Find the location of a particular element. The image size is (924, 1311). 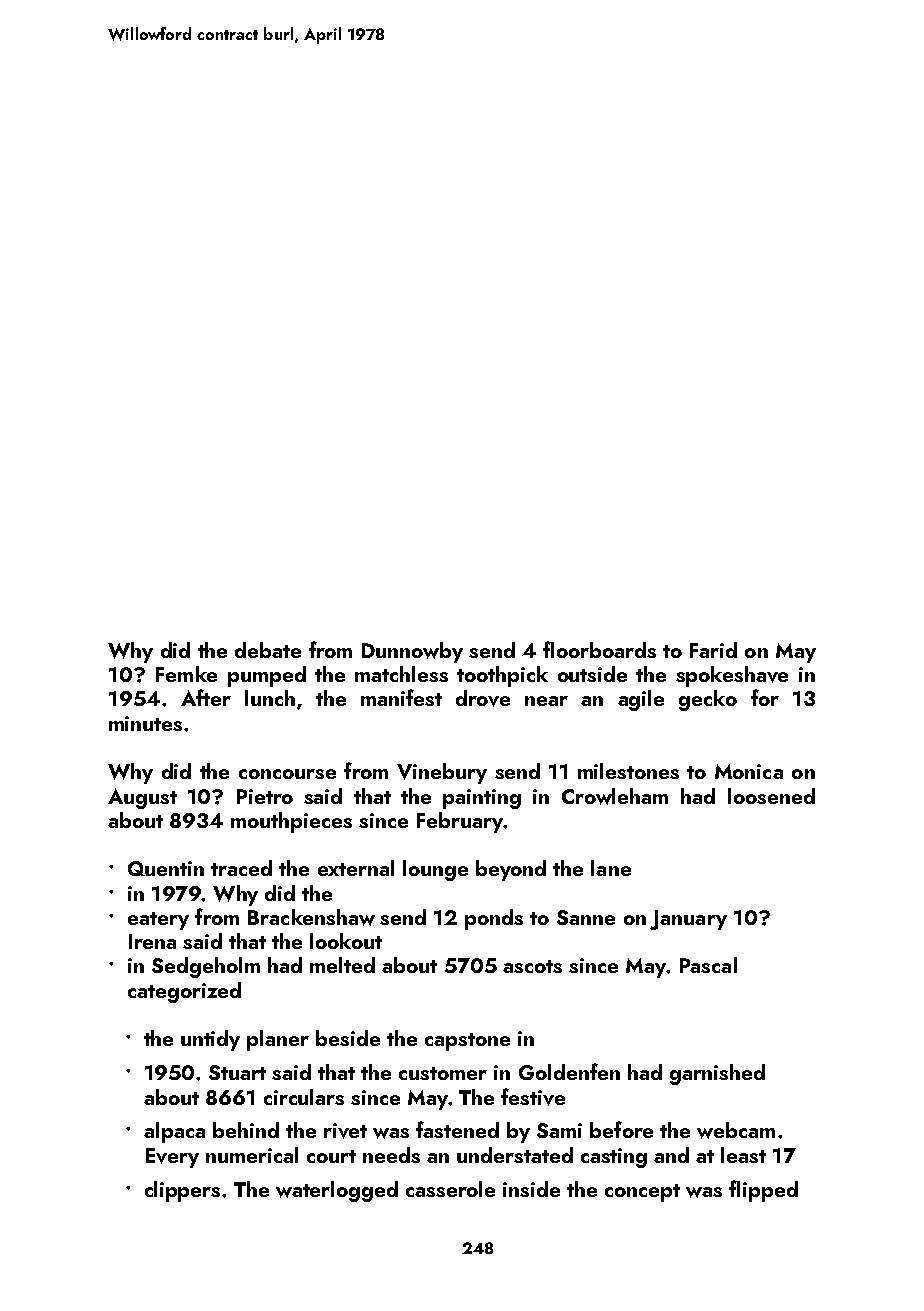

beyond is located at coordinates (511, 870).
